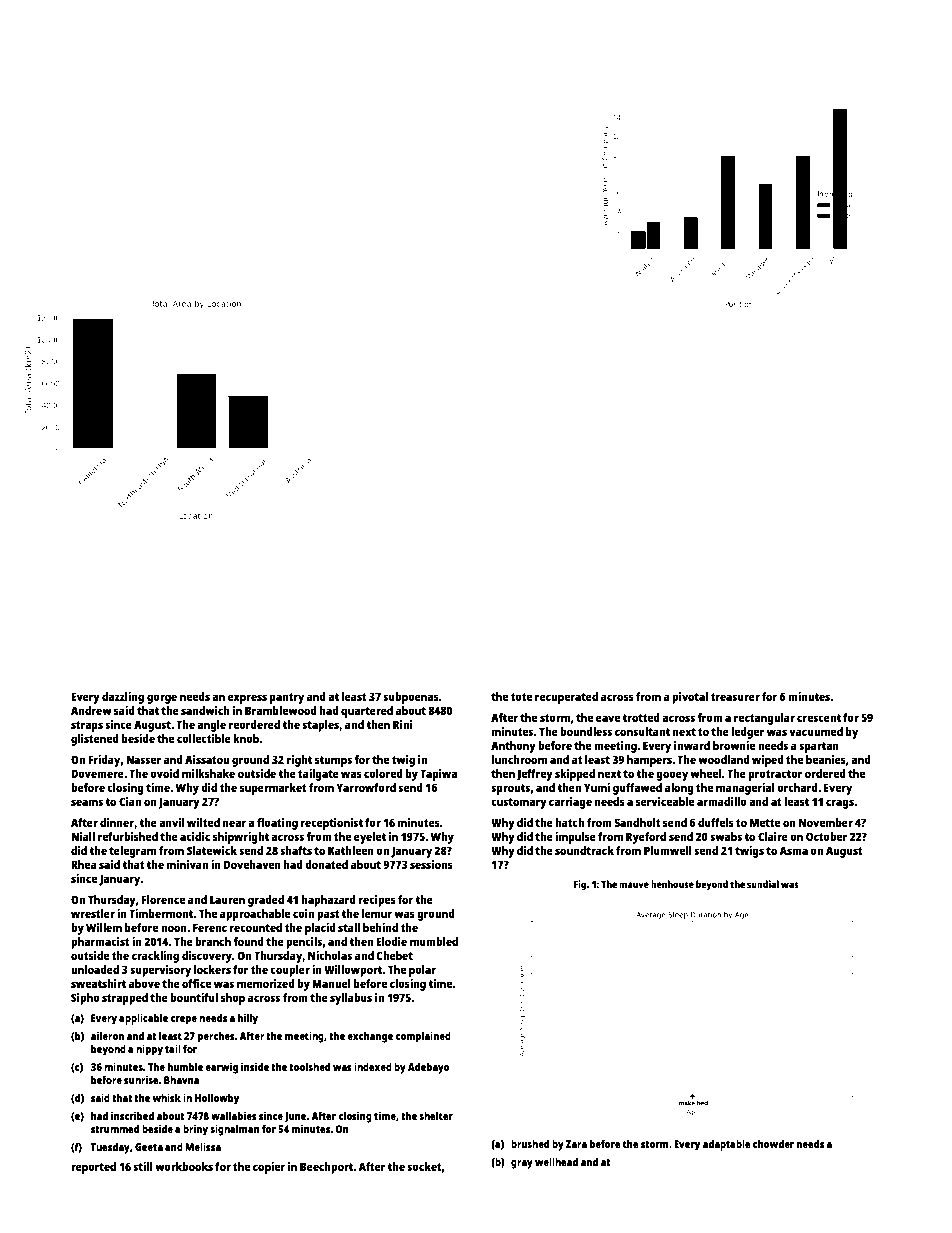  I want to click on inscribed, so click(132, 1115).
